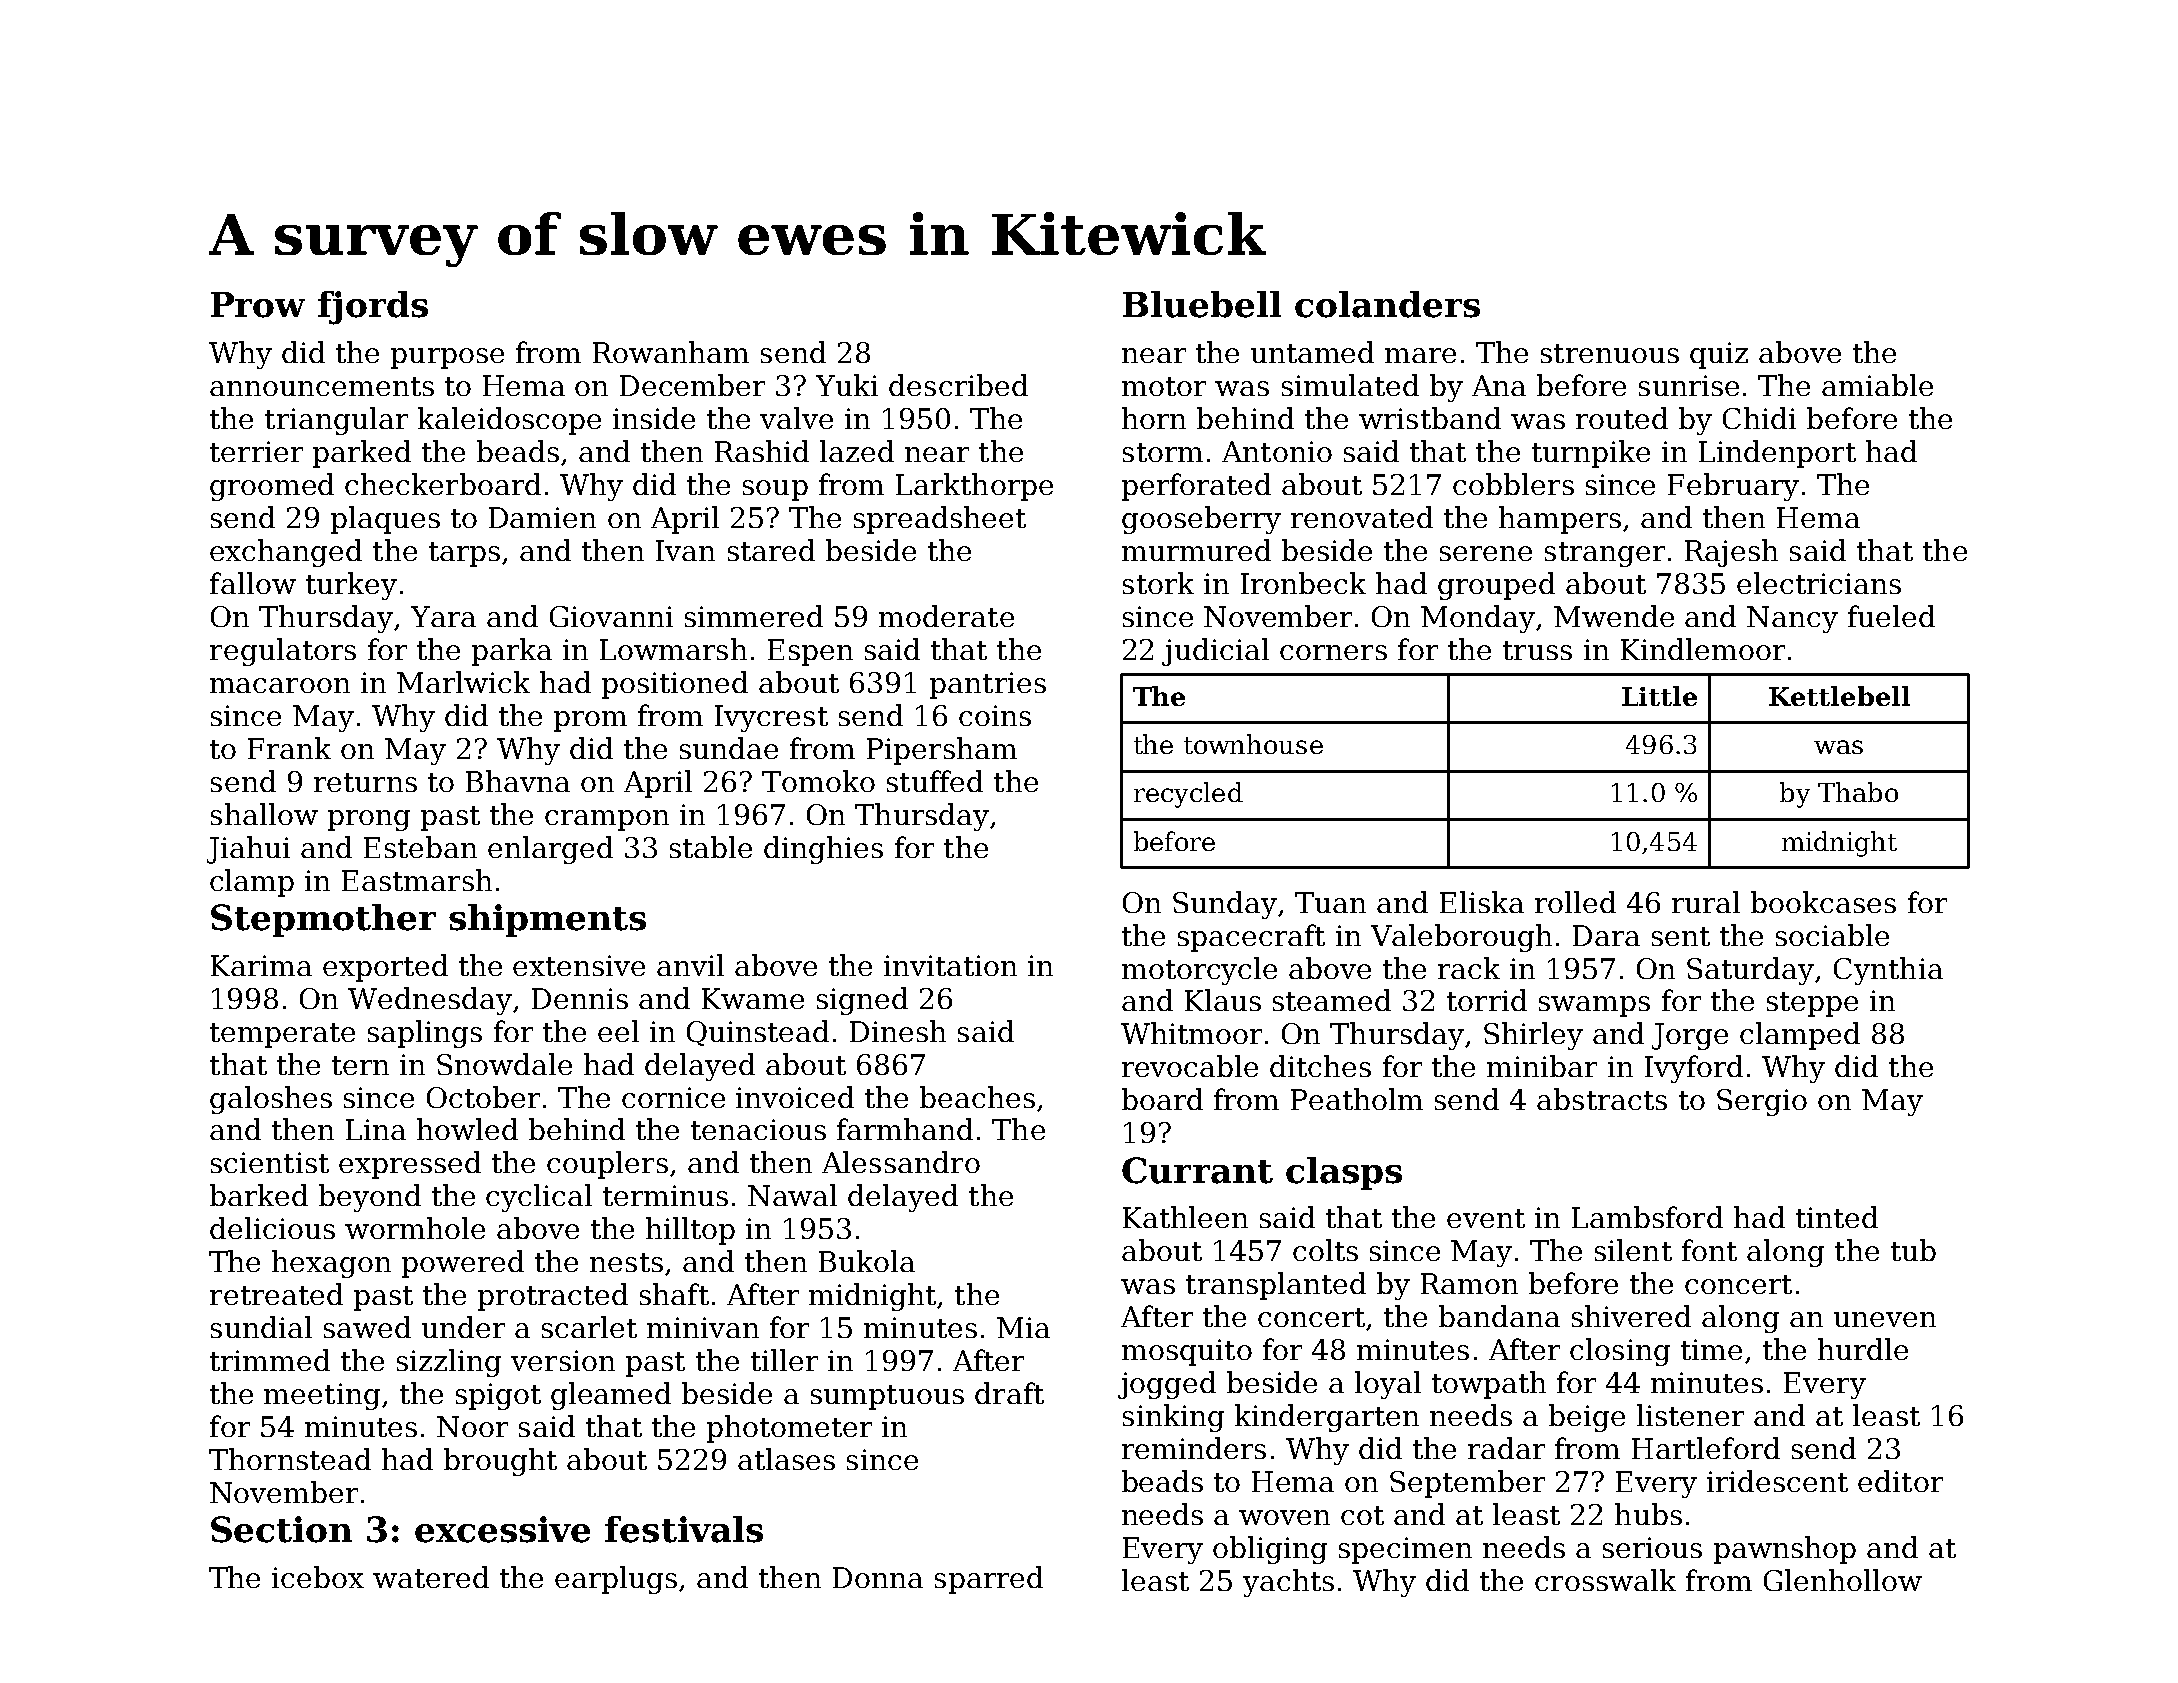 The width and height of the screenshot is (2178, 1683). I want to click on couplers, so click(607, 1165).
